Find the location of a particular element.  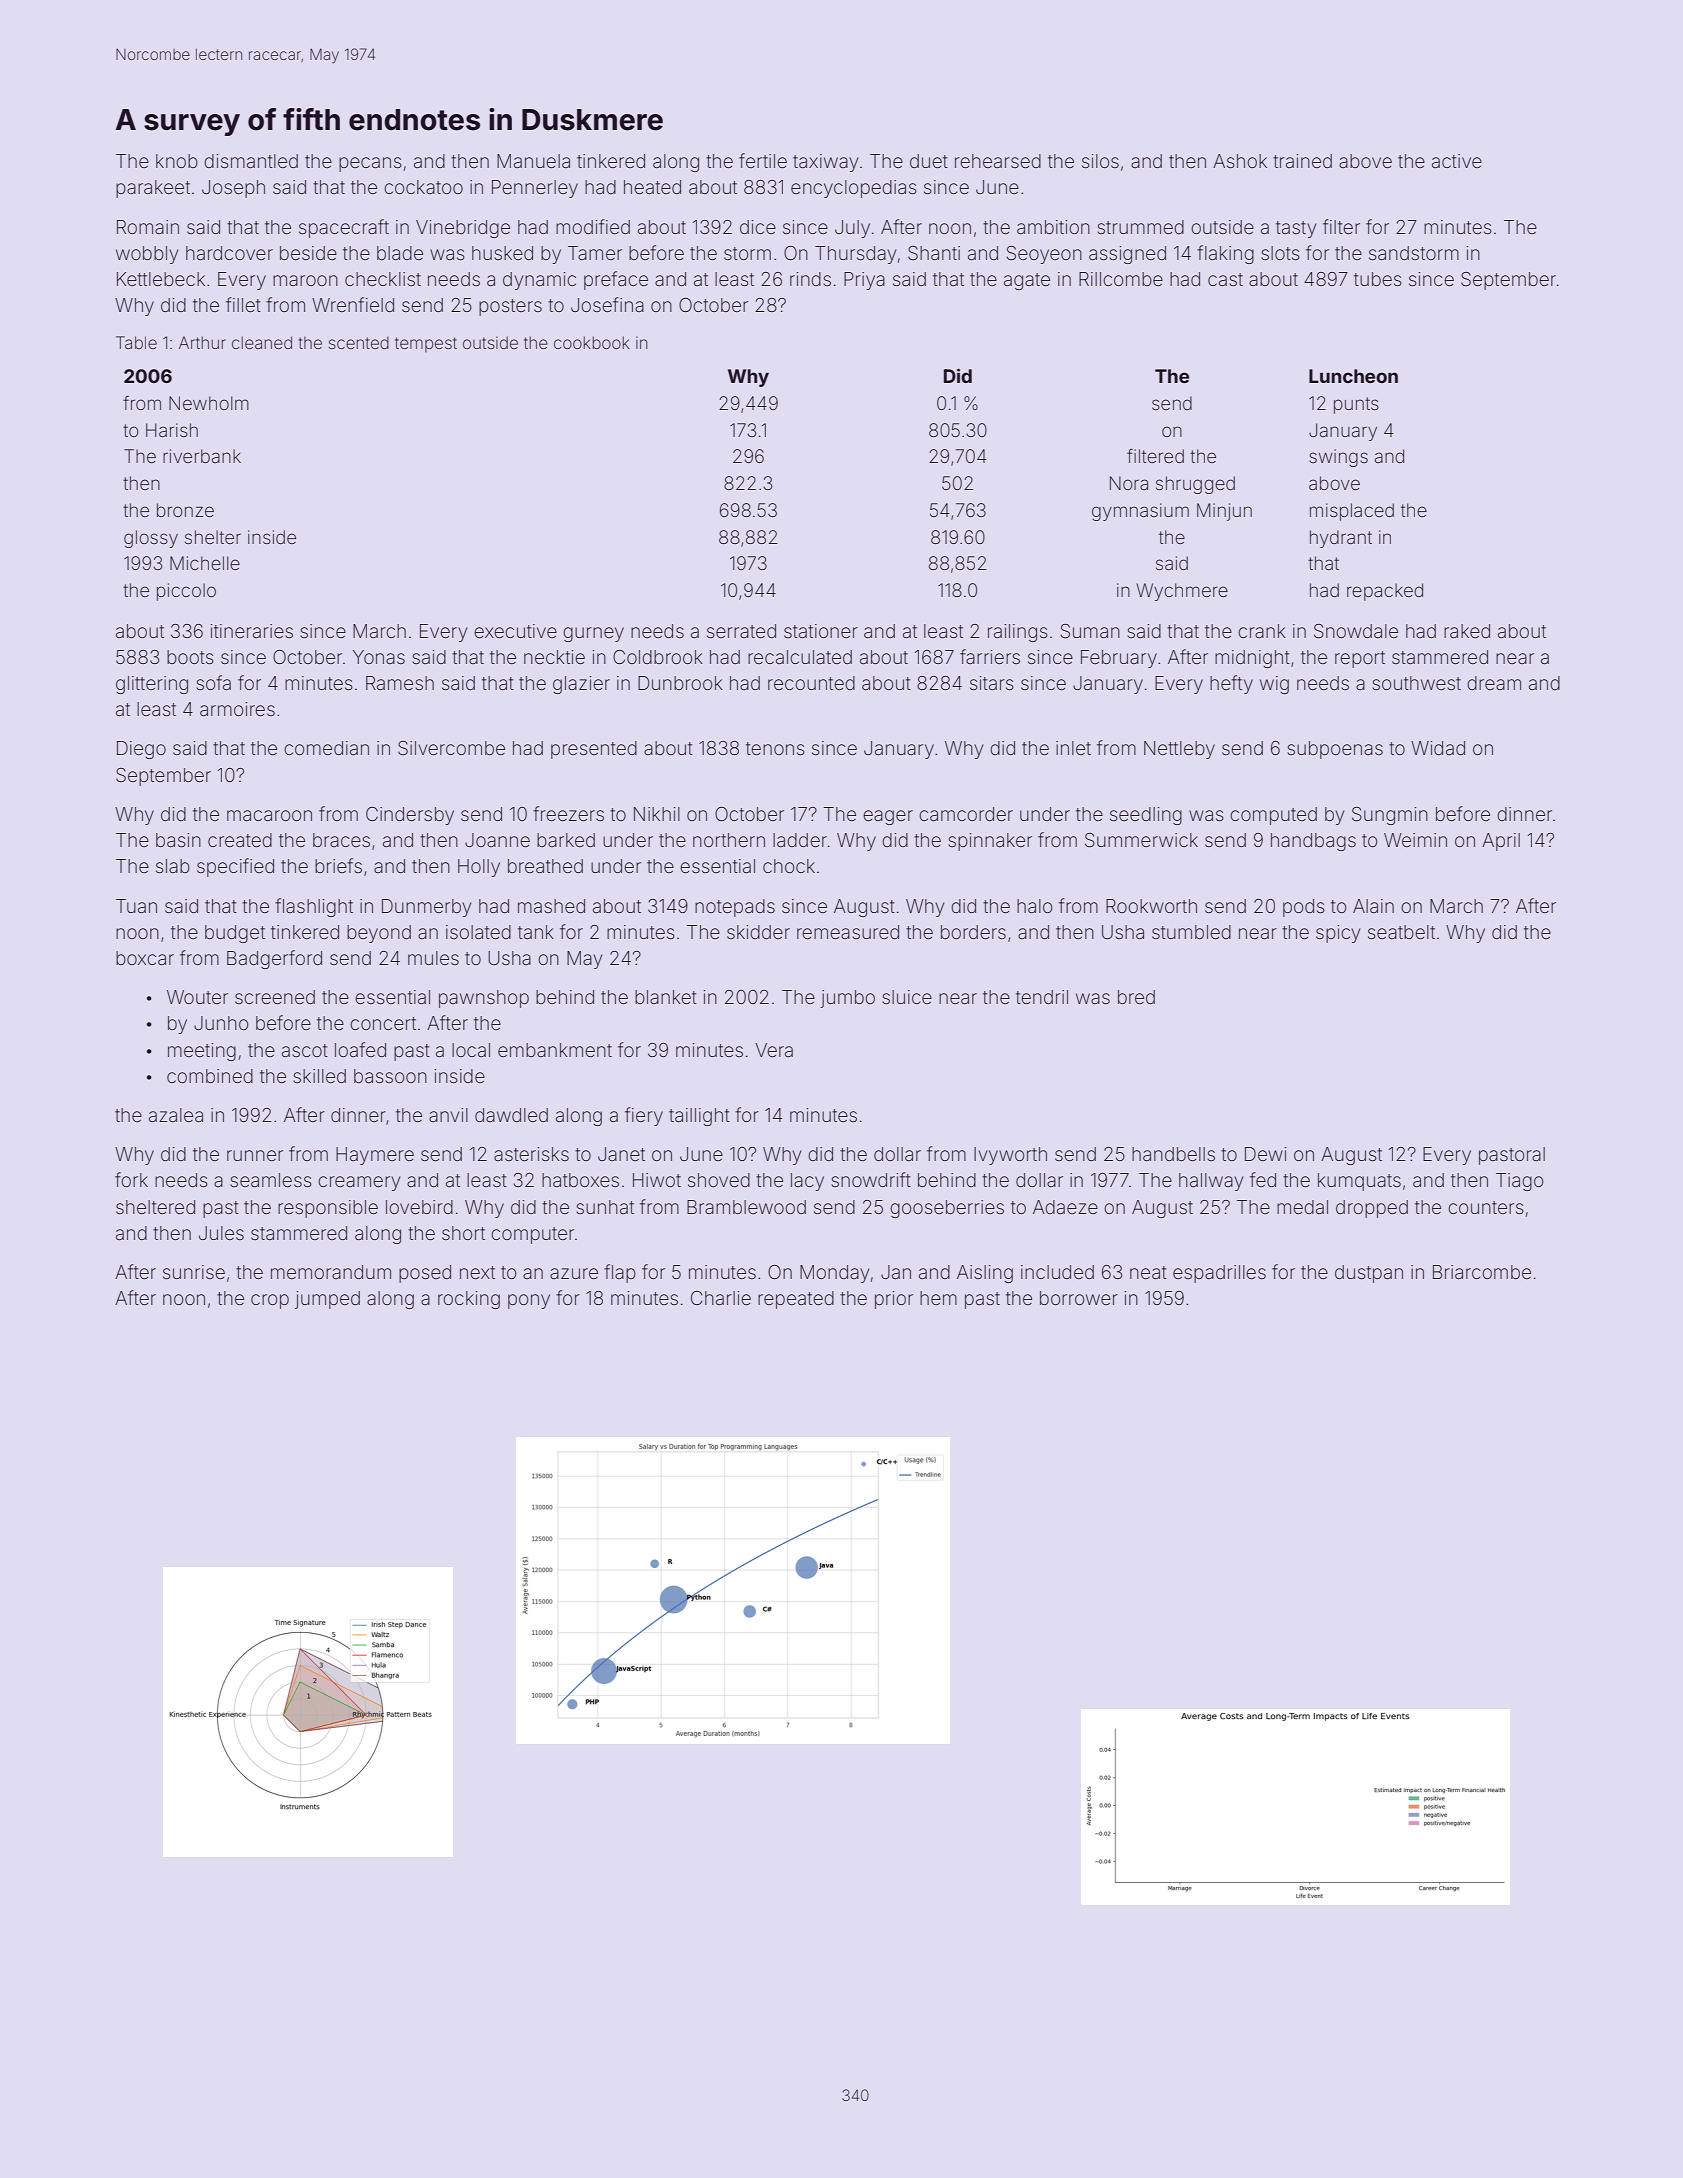

comedian is located at coordinates (326, 748).
